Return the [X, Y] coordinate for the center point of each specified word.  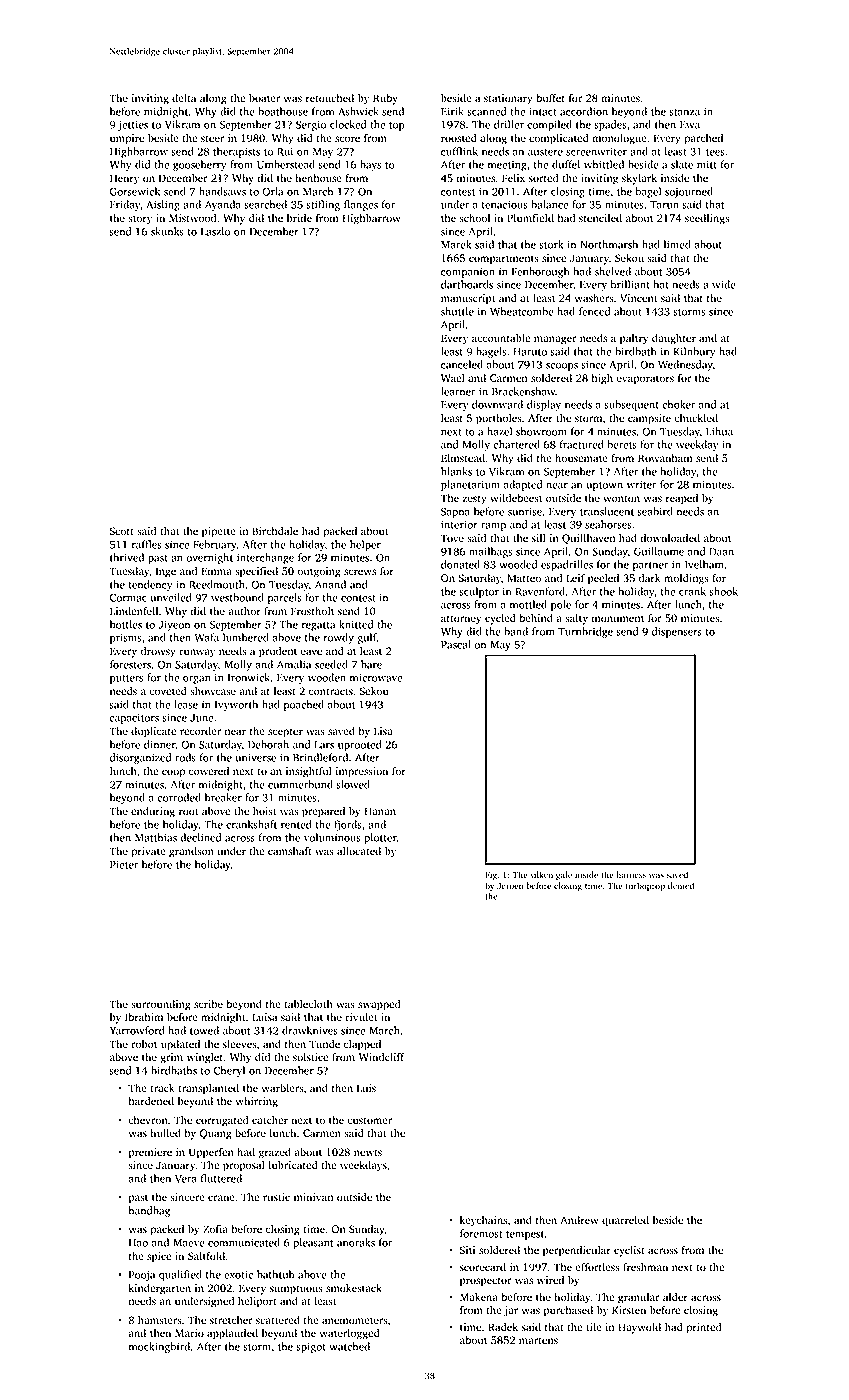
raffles [147, 544]
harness [631, 874]
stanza [684, 112]
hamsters [159, 1320]
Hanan [380, 811]
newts [368, 1153]
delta [184, 98]
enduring [153, 812]
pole [561, 605]
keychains [483, 1221]
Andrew [579, 1220]
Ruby [385, 99]
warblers [283, 1088]
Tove [452, 538]
